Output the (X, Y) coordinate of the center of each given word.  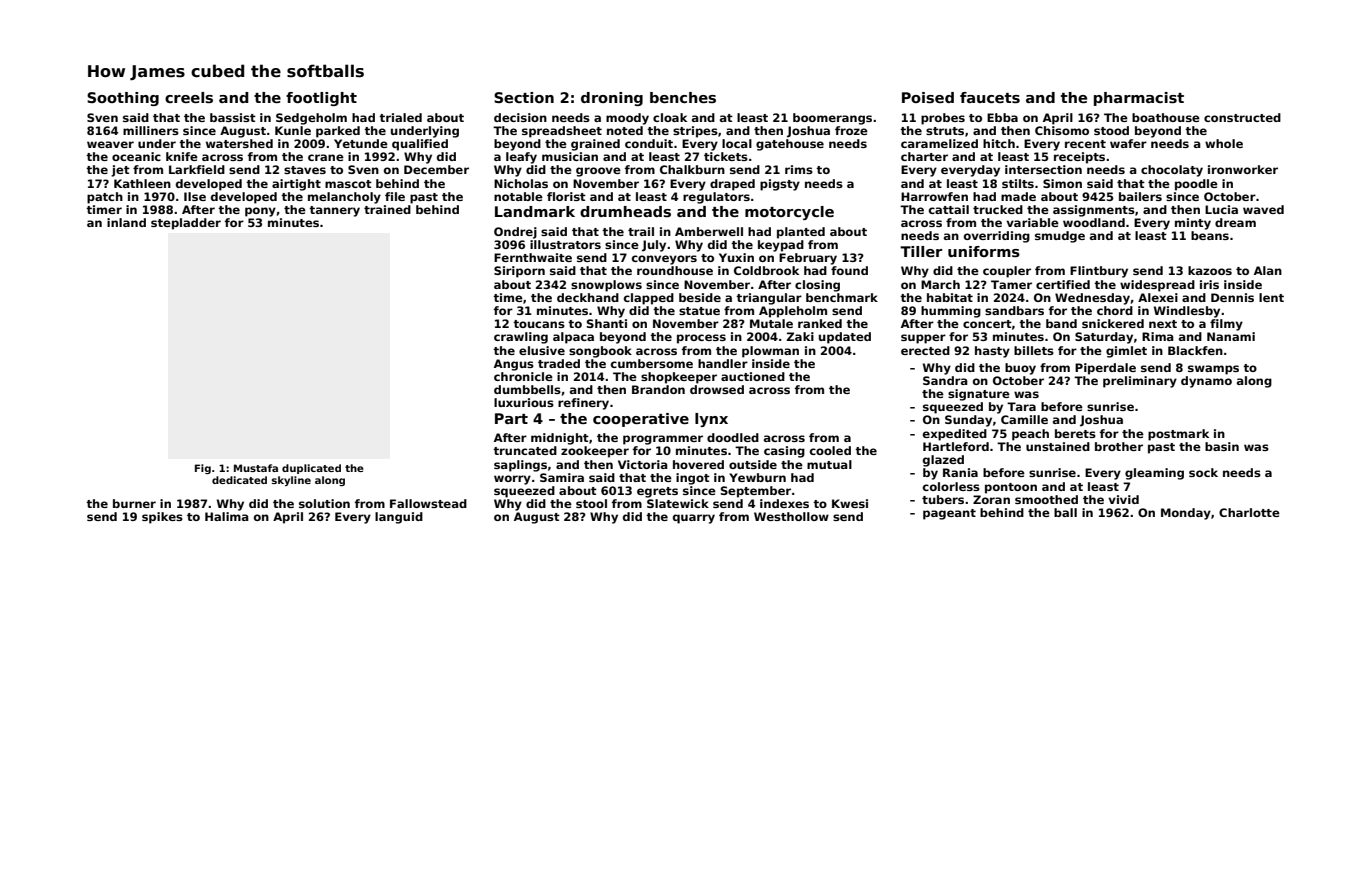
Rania (960, 472)
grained (595, 145)
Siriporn (519, 272)
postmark (1178, 435)
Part (511, 418)
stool (591, 503)
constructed (1242, 117)
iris (1209, 284)
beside (700, 297)
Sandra (945, 380)
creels (189, 97)
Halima (227, 516)
